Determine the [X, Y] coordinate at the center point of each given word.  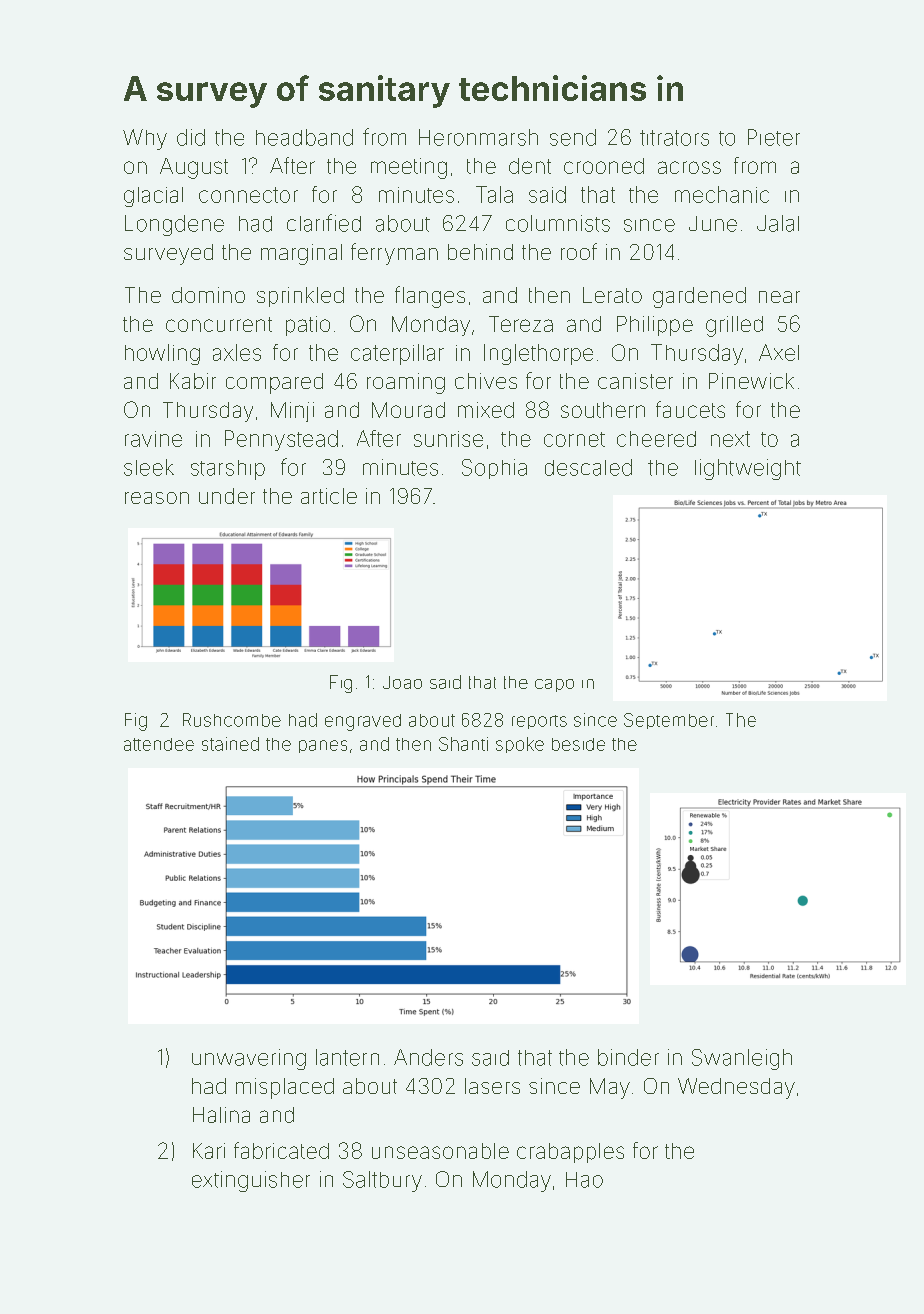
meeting [409, 168]
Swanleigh [742, 1059]
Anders [428, 1057]
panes [323, 746]
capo [554, 685]
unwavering [249, 1059]
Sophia [494, 469]
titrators [674, 138]
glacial [153, 197]
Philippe [655, 326]
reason [157, 498]
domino [208, 295]
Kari [209, 1151]
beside [578, 744]
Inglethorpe [538, 354]
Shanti [463, 744]
